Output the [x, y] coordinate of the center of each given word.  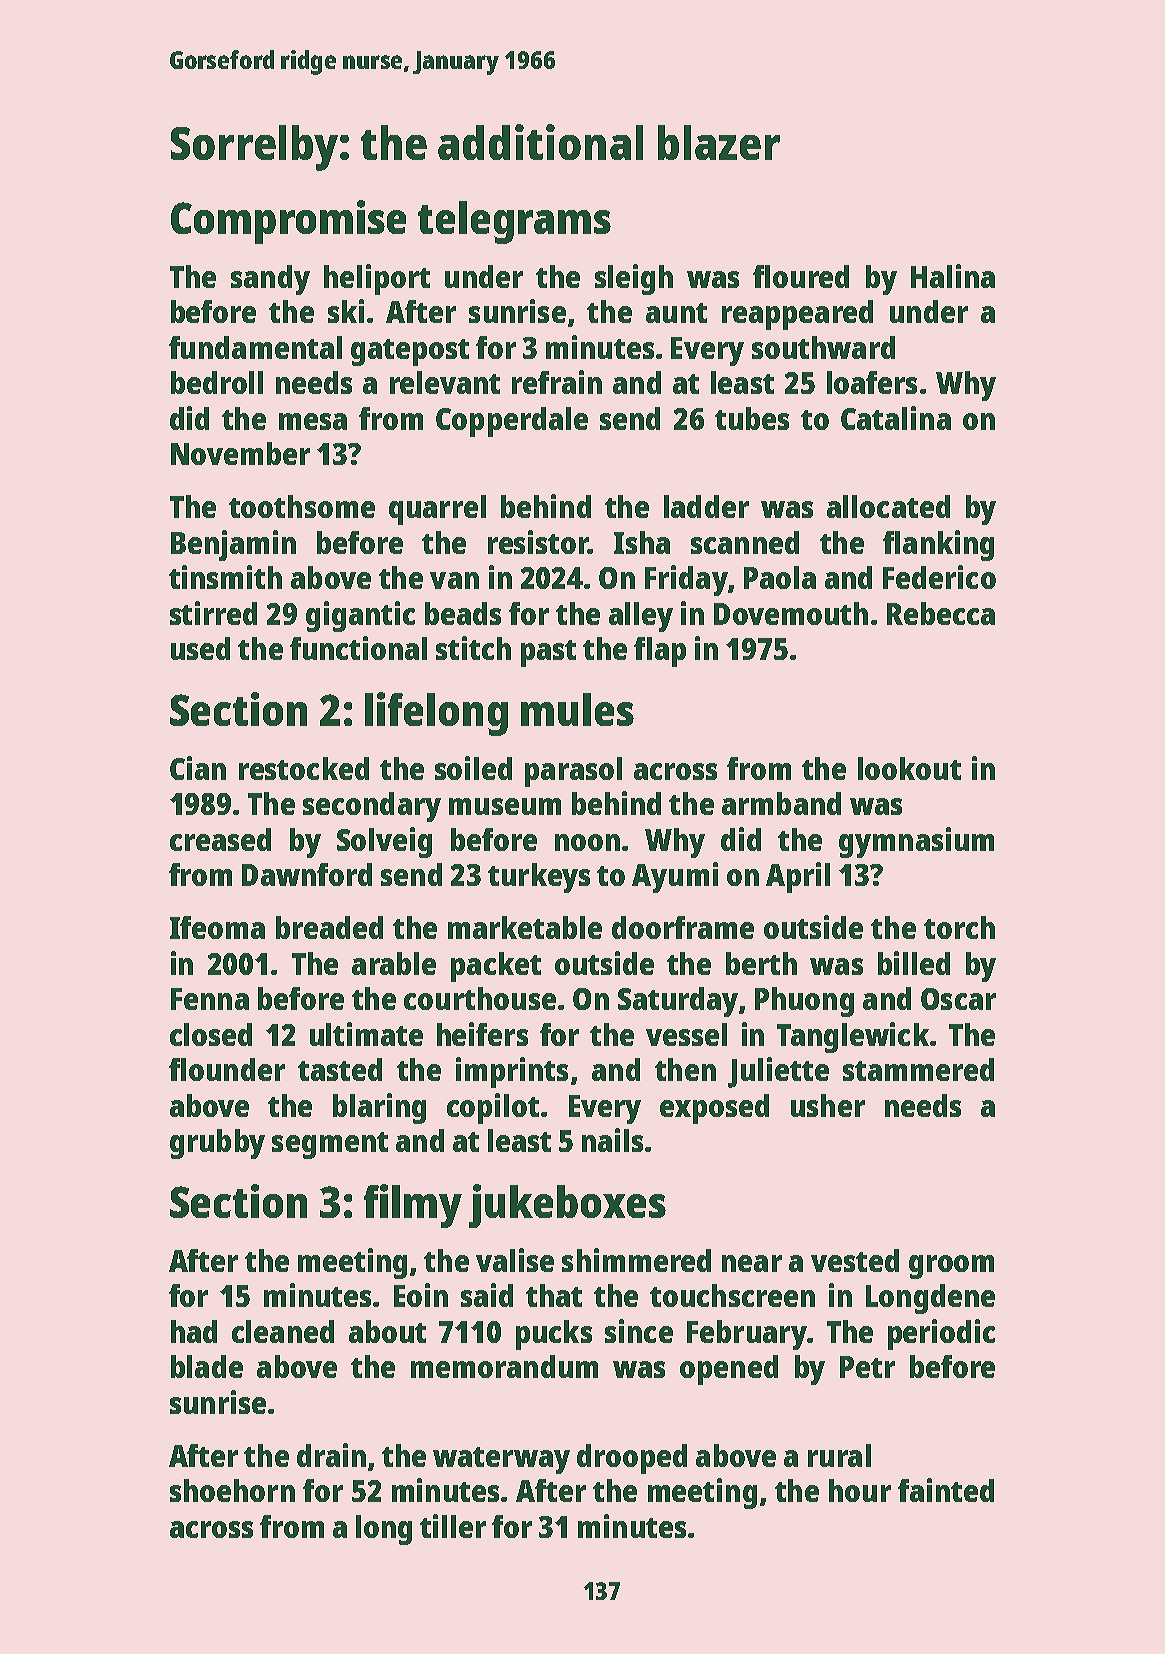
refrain [557, 382]
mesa [313, 421]
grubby [217, 1144]
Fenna [210, 999]
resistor [538, 542]
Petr [867, 1367]
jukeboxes [567, 1206]
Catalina [896, 418]
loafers [872, 382]
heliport [377, 279]
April [798, 877]
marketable [525, 927]
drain [331, 1455]
